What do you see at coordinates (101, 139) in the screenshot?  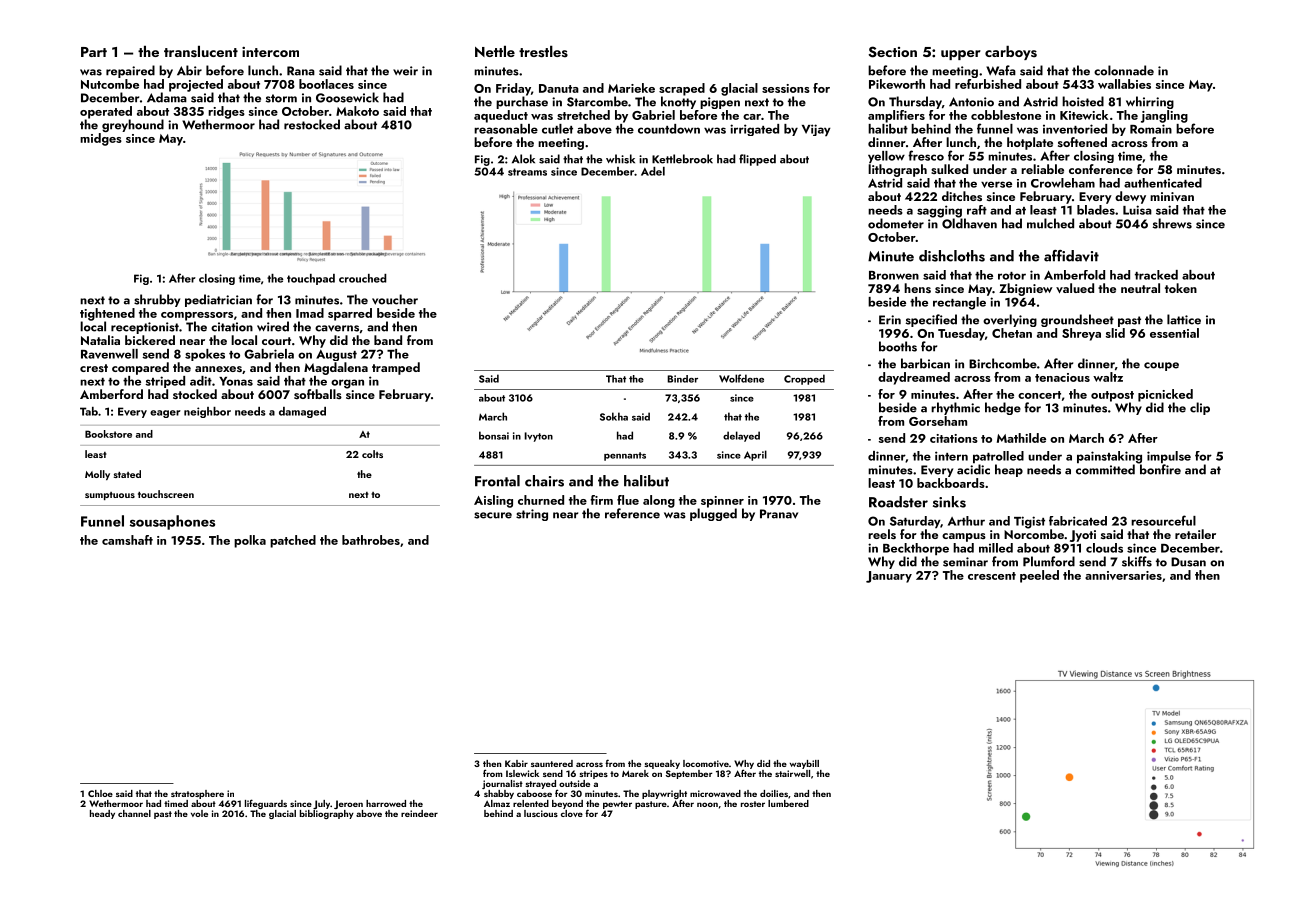 I see `midges` at bounding box center [101, 139].
